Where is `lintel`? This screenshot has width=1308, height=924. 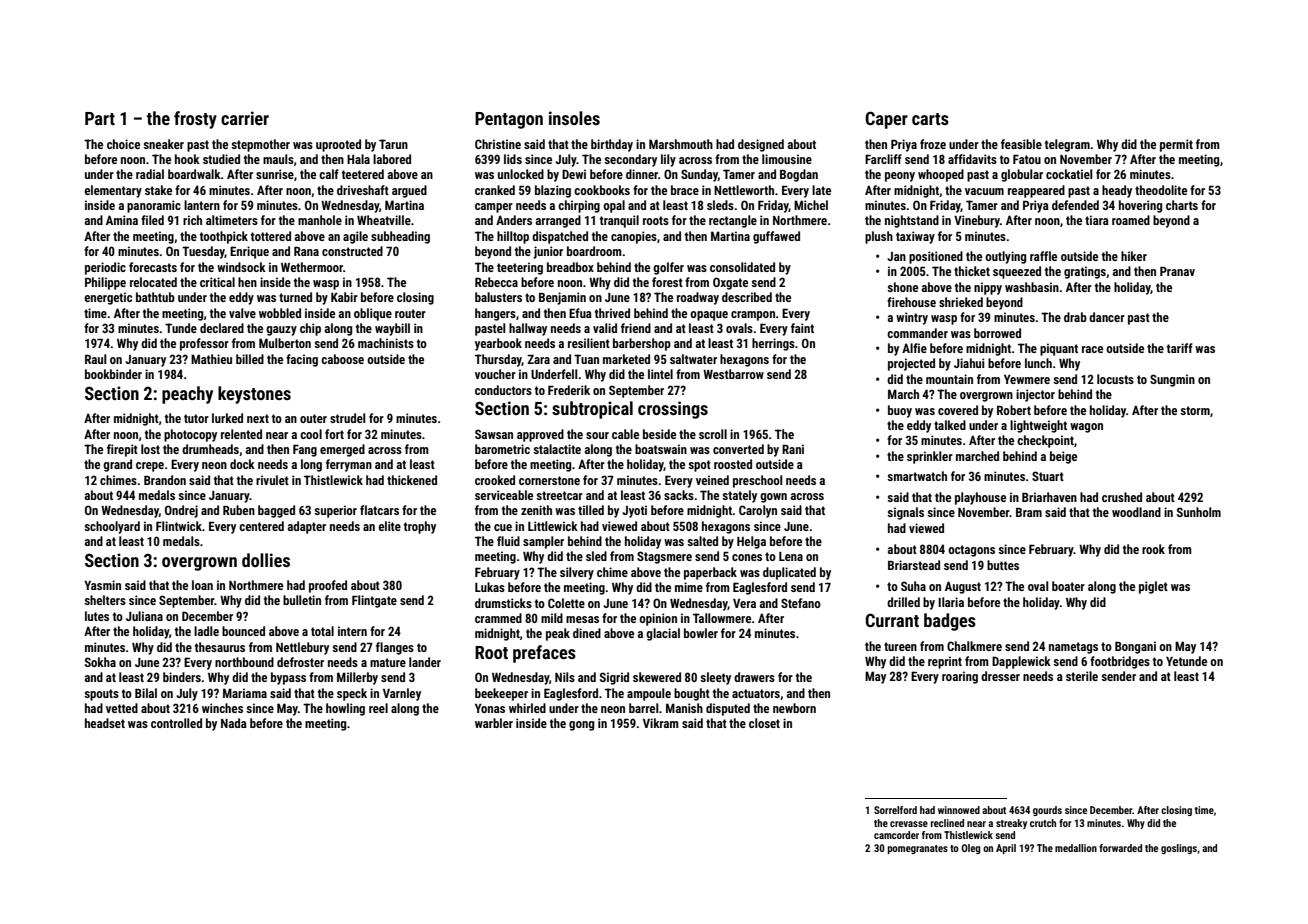
lintel is located at coordinates (660, 374).
